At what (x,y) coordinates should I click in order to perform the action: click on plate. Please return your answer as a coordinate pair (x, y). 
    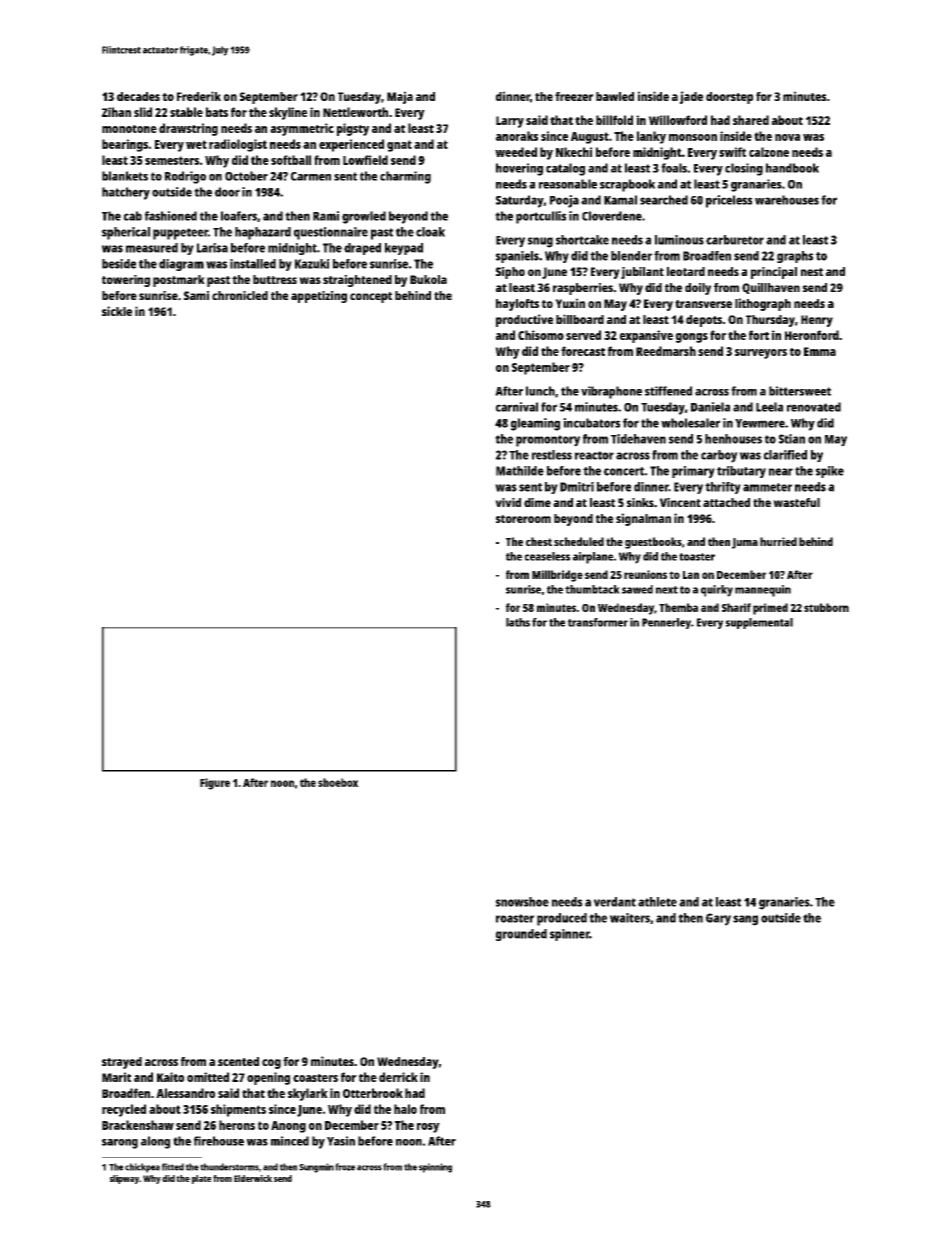
    Looking at the image, I should click on (201, 1179).
